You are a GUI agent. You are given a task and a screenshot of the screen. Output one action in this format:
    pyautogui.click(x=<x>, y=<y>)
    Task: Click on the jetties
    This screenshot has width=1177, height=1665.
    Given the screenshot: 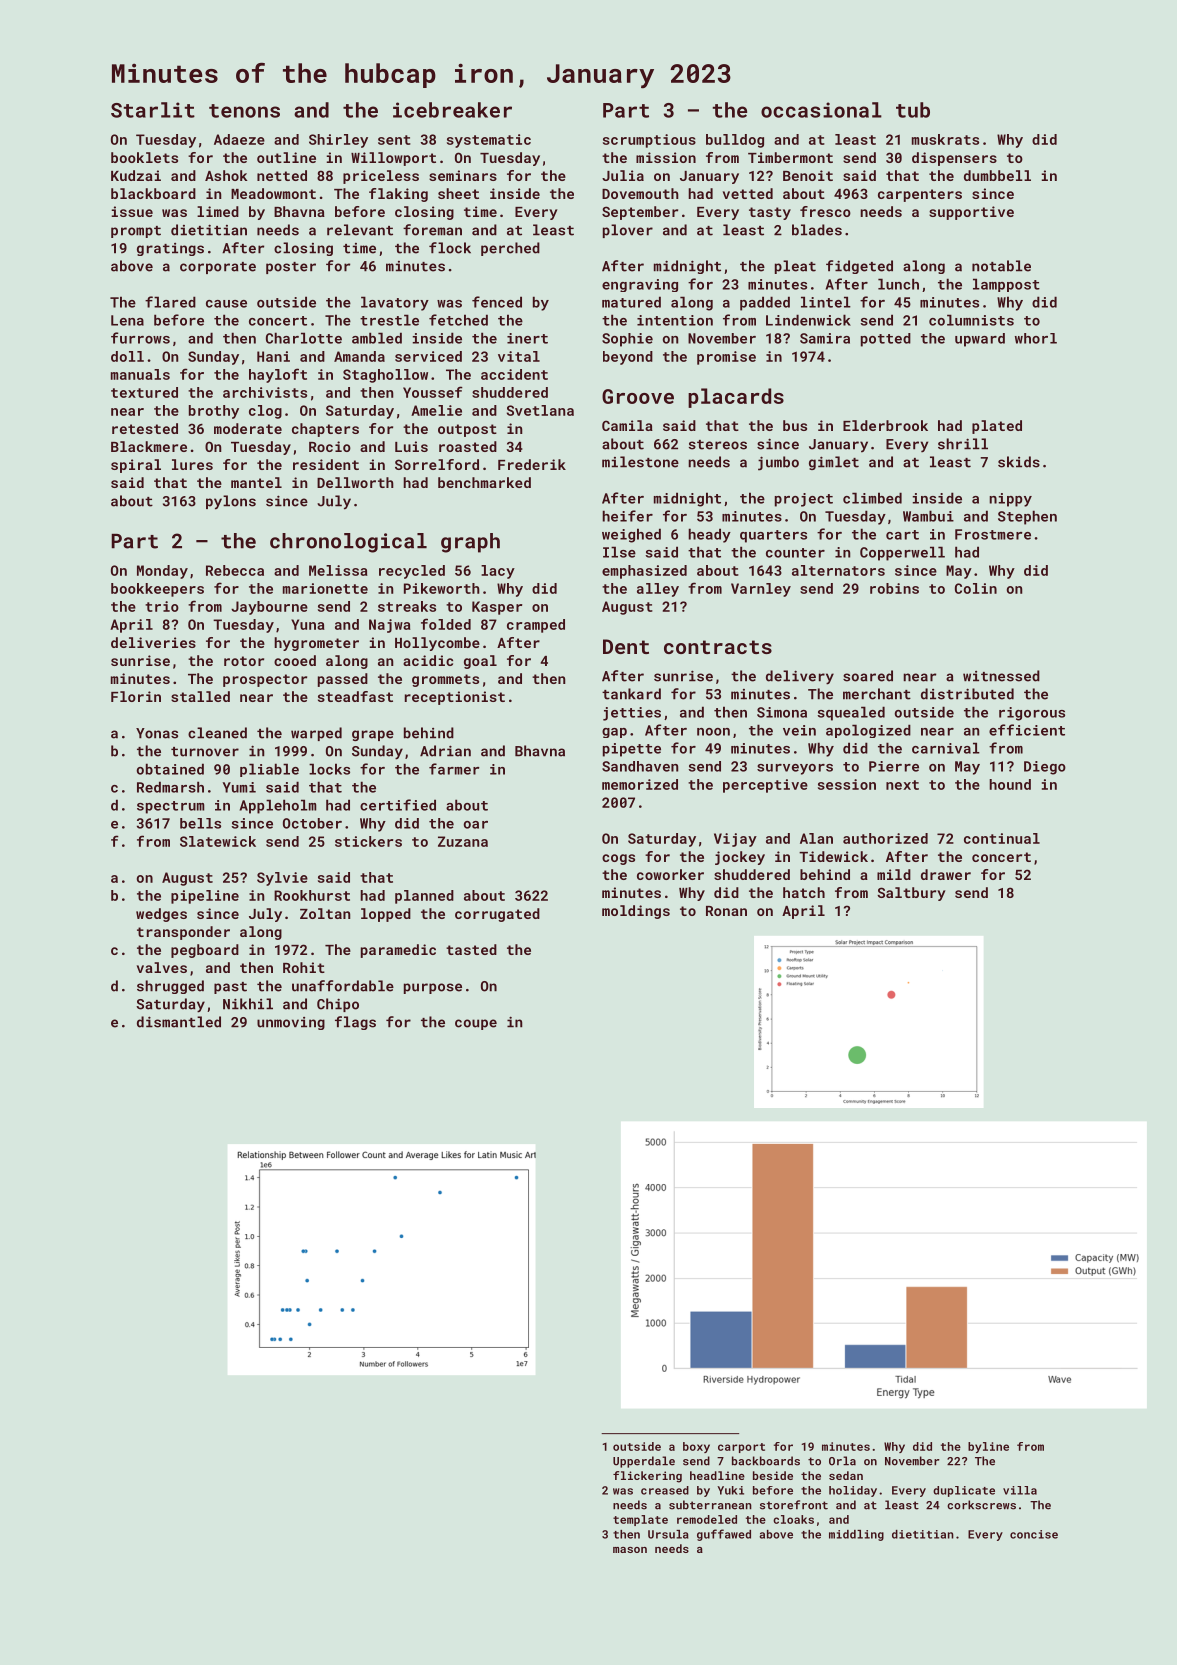 What is the action you would take?
    pyautogui.click(x=632, y=714)
